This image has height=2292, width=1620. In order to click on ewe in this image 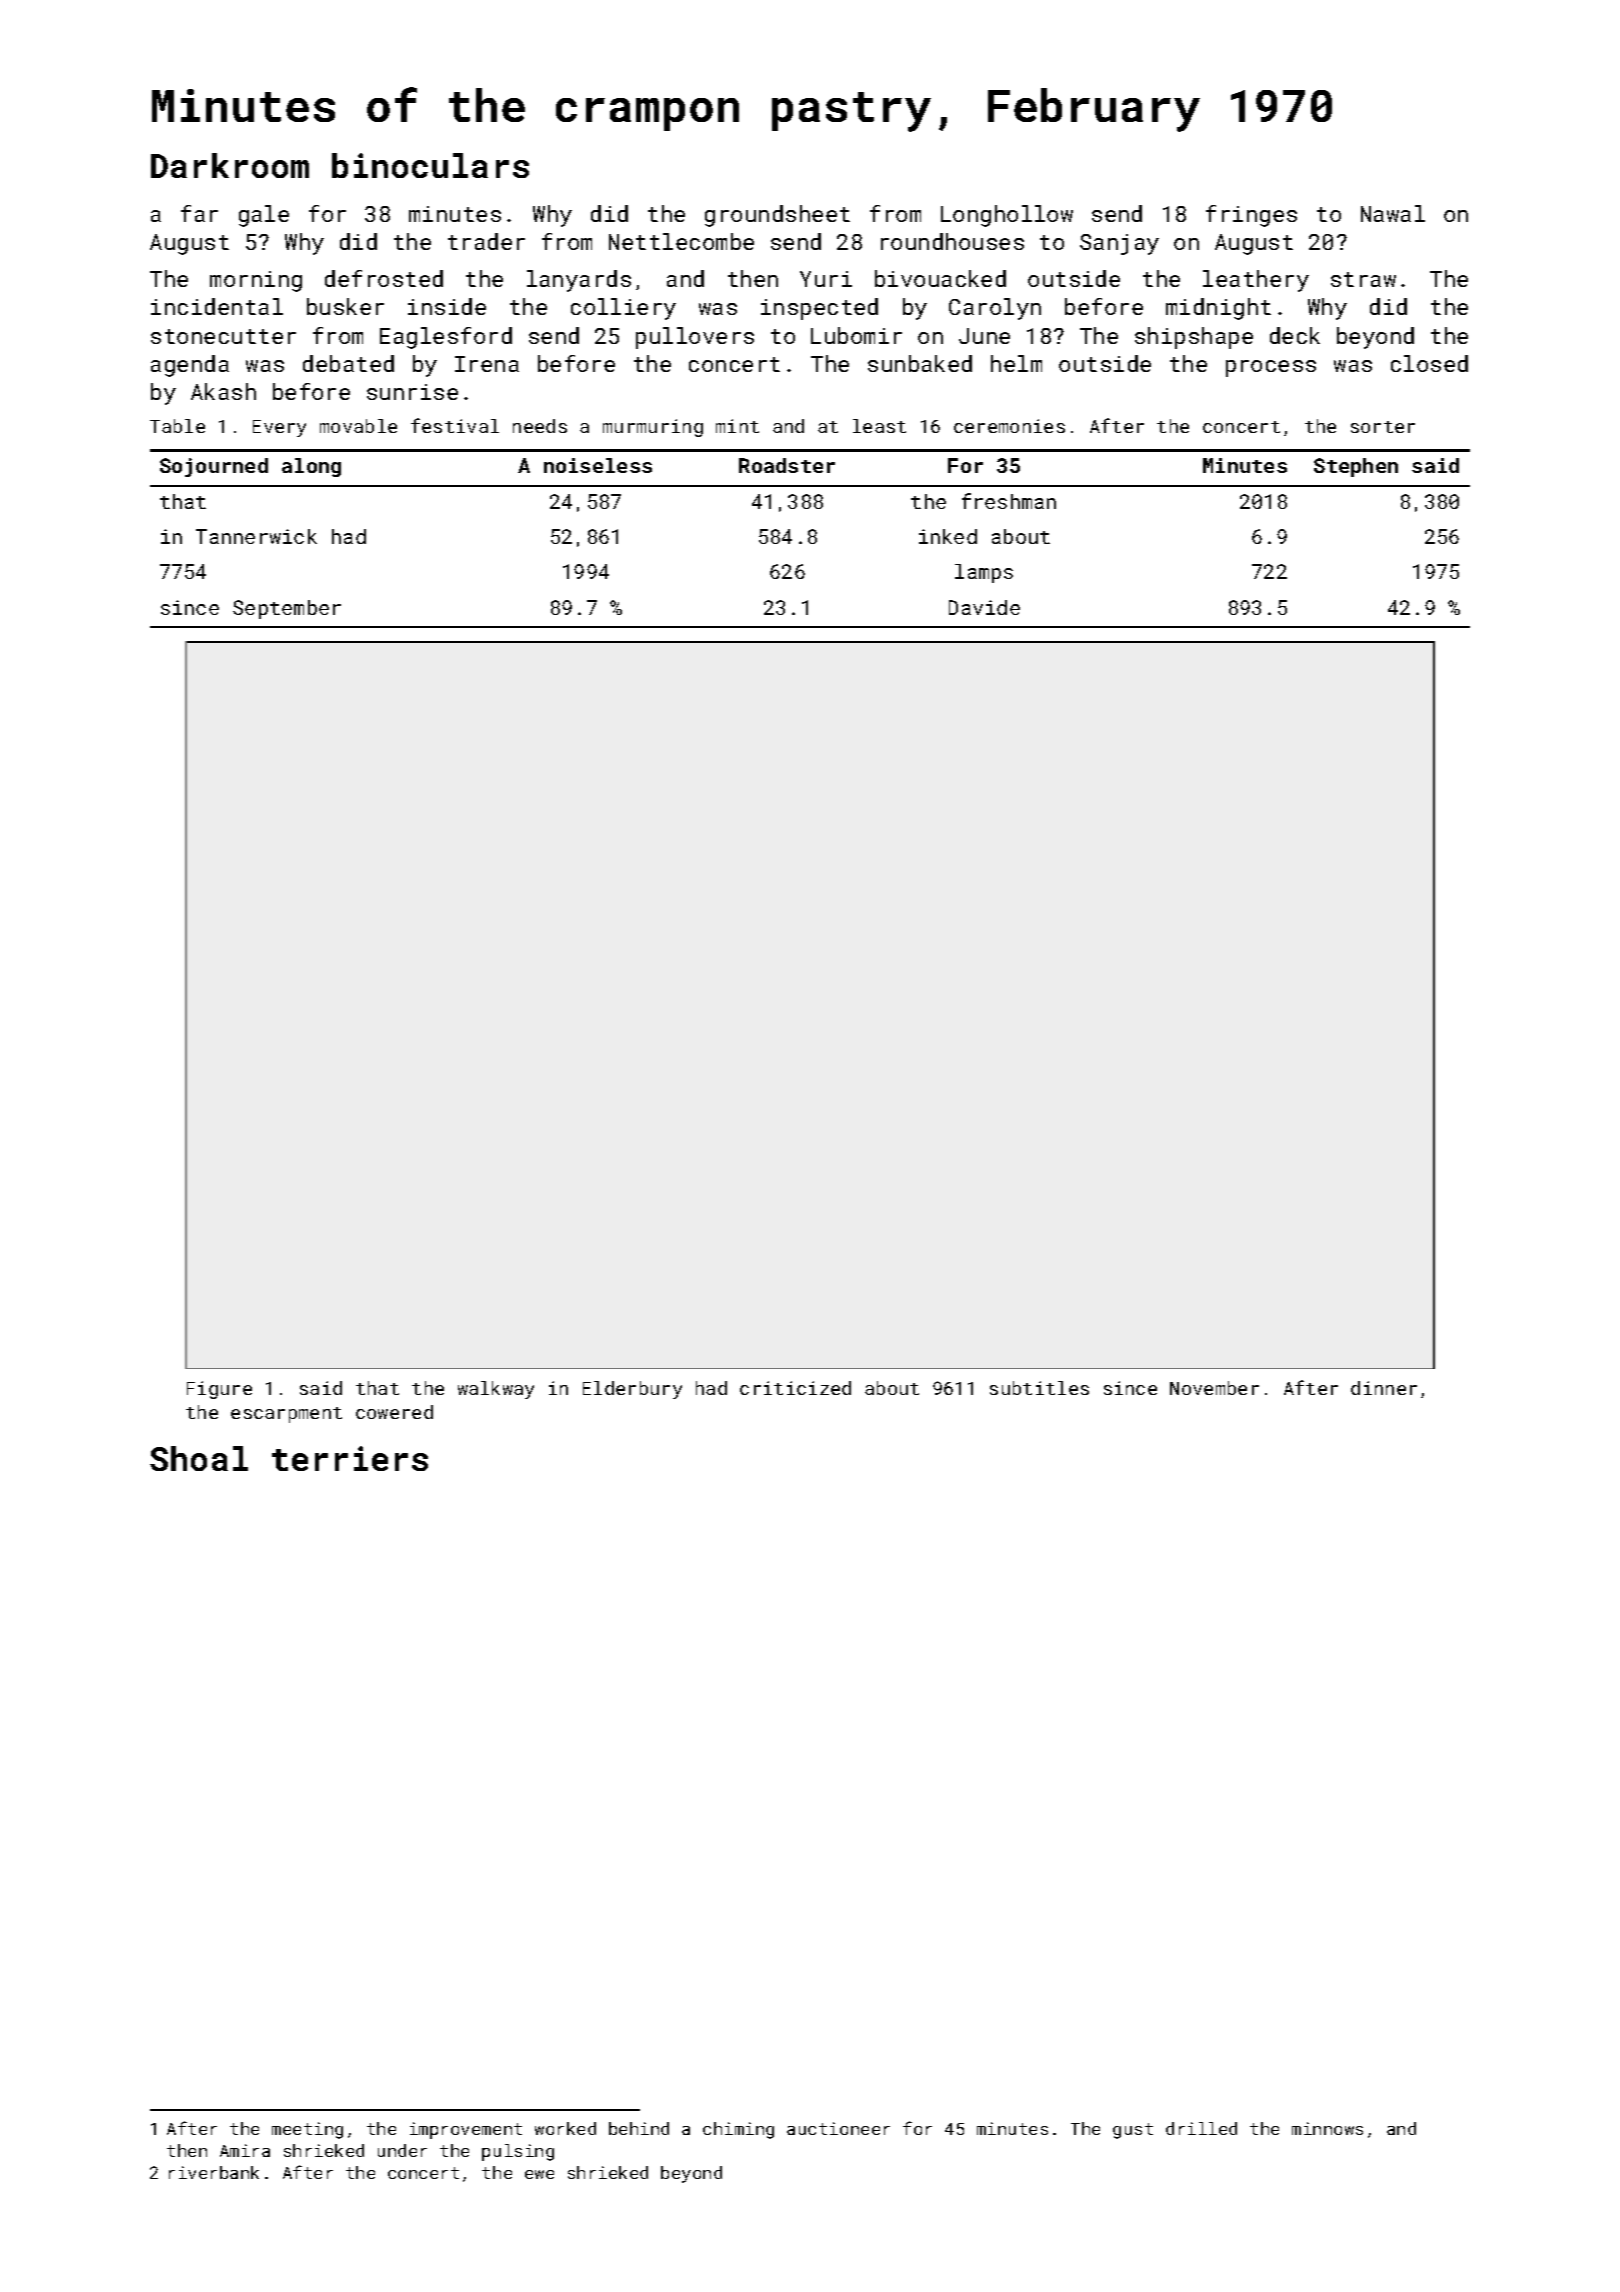, I will do `click(539, 2174)`.
